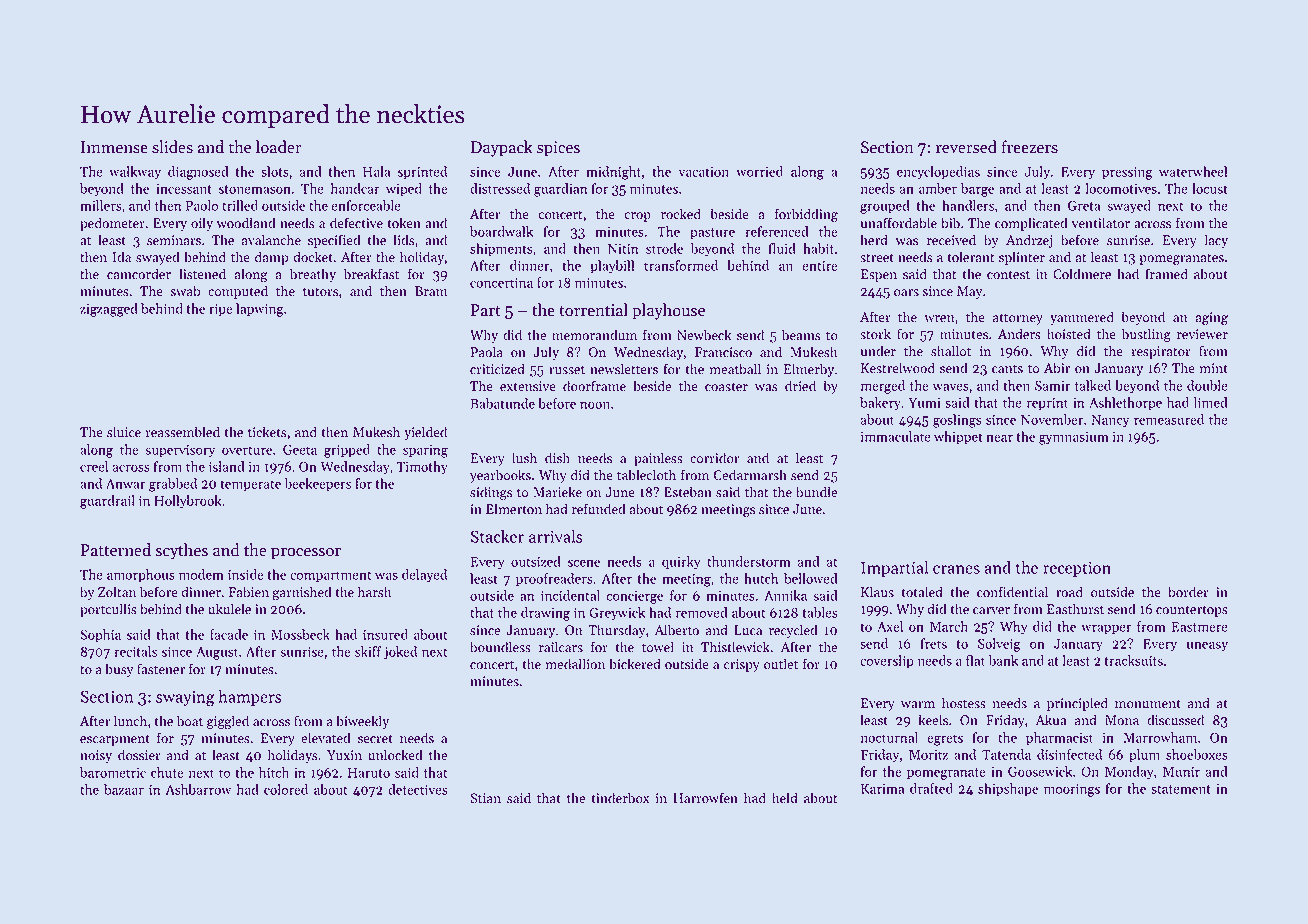  Describe the element at coordinates (172, 147) in the screenshot. I see `slides` at that location.
